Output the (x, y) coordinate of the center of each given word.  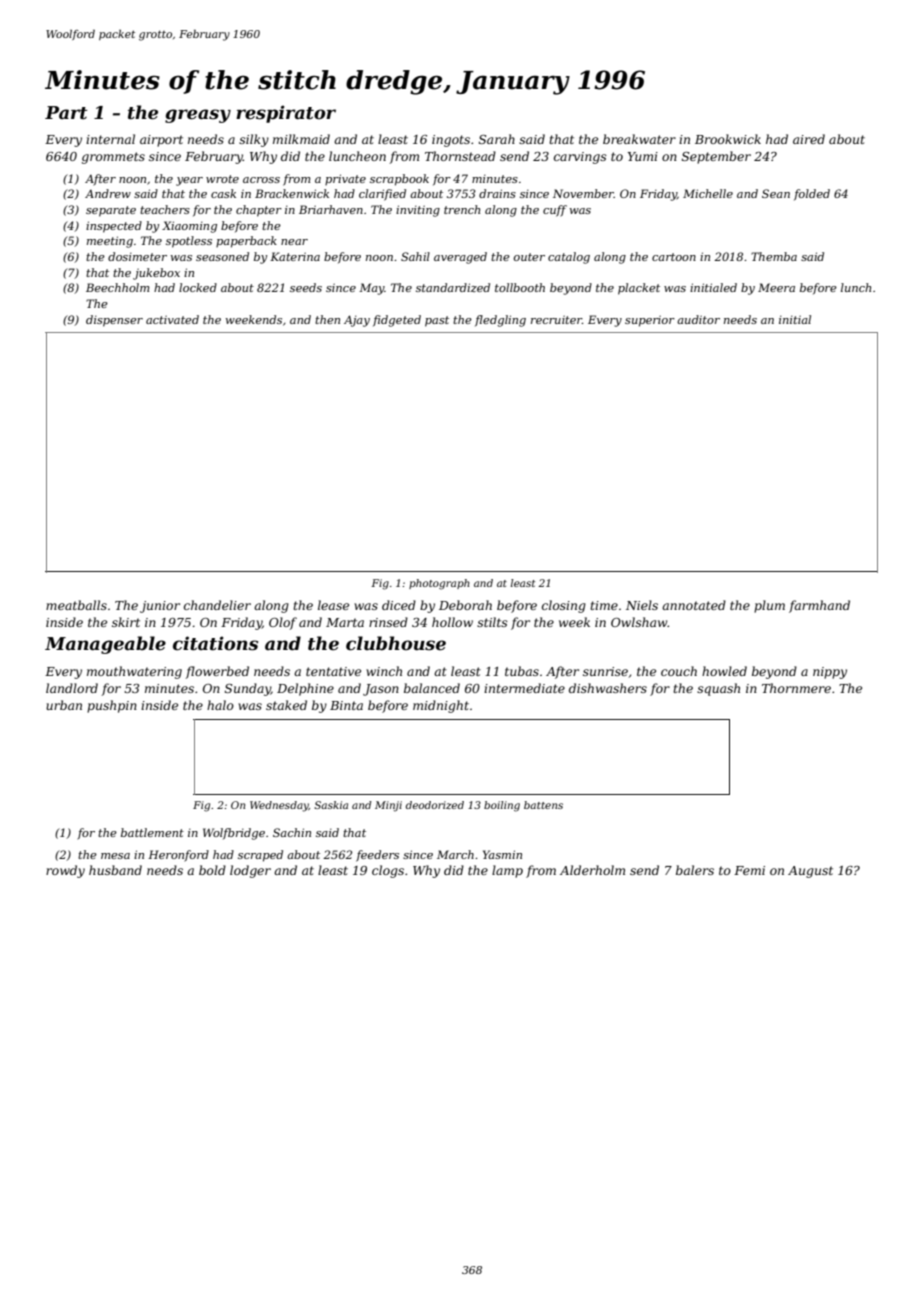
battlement (152, 832)
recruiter (556, 320)
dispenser (114, 321)
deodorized (435, 805)
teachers (165, 209)
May (372, 289)
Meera (776, 287)
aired (809, 139)
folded (812, 194)
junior (160, 607)
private (345, 179)
